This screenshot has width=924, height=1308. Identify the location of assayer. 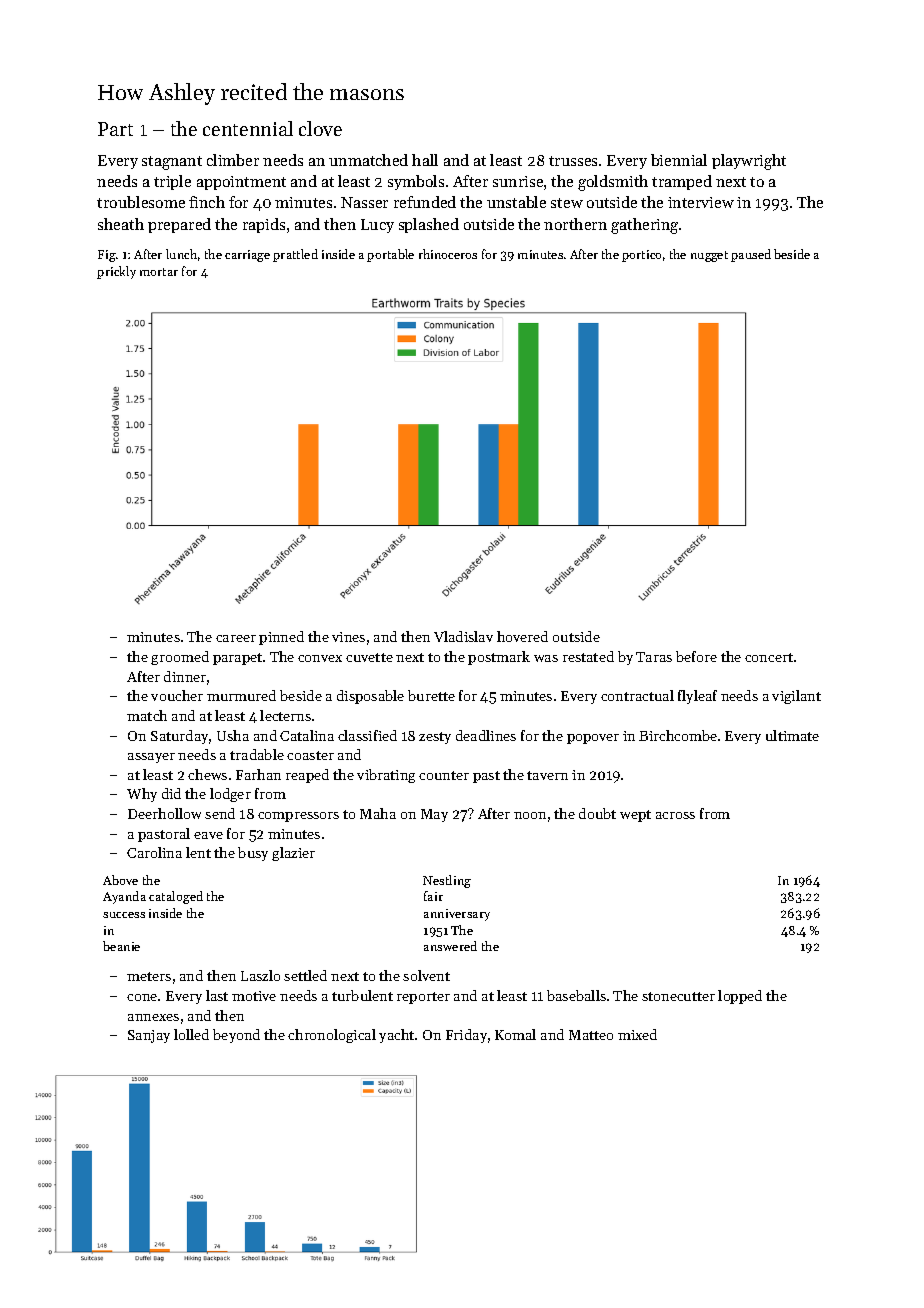
(151, 758).
